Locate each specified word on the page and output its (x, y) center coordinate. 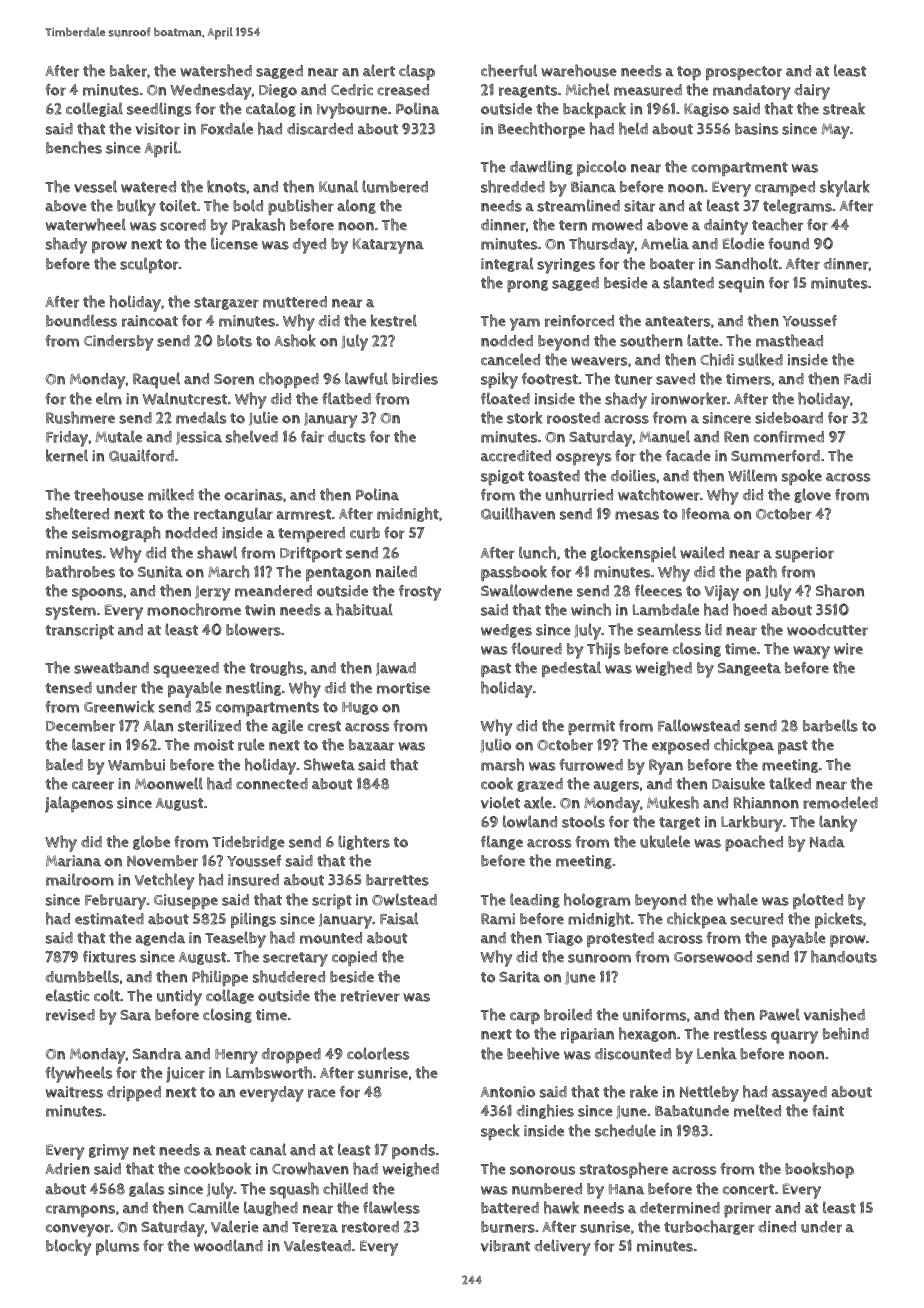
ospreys (583, 459)
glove (812, 495)
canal (268, 1149)
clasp (417, 72)
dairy (812, 92)
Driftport (311, 554)
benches (74, 147)
